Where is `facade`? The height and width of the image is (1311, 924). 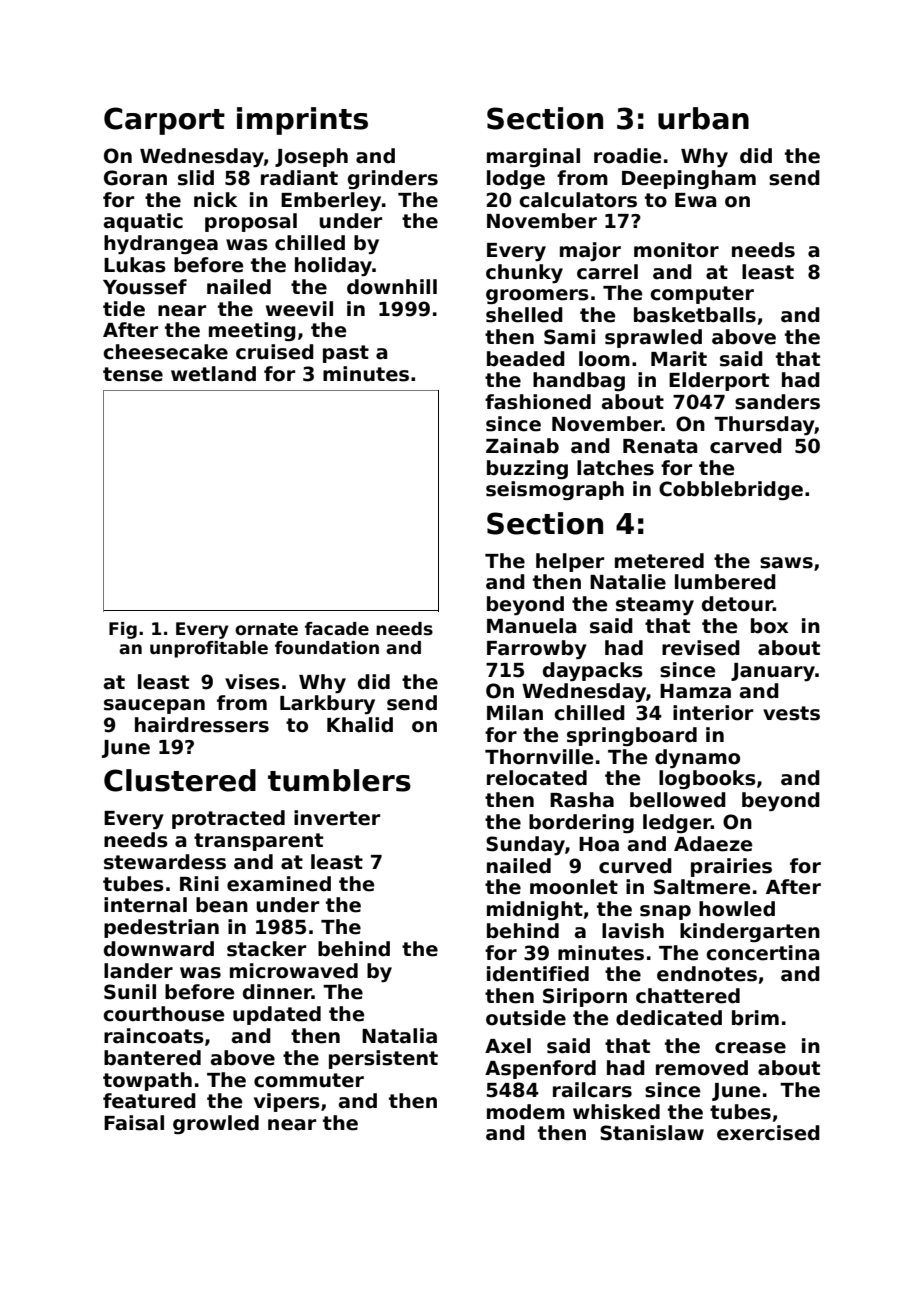 facade is located at coordinates (337, 629).
